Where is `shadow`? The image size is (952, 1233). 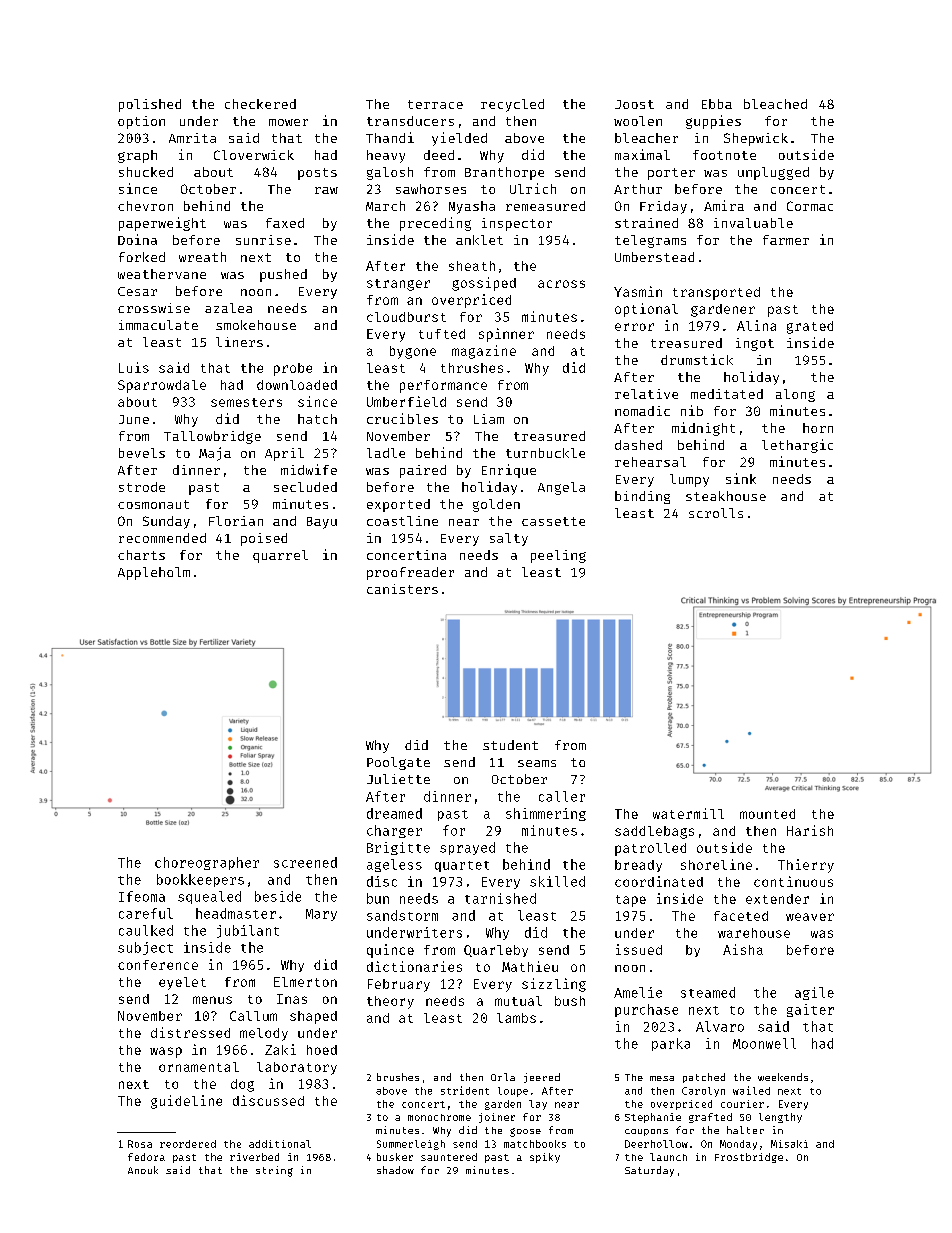
shadow is located at coordinates (395, 1170).
